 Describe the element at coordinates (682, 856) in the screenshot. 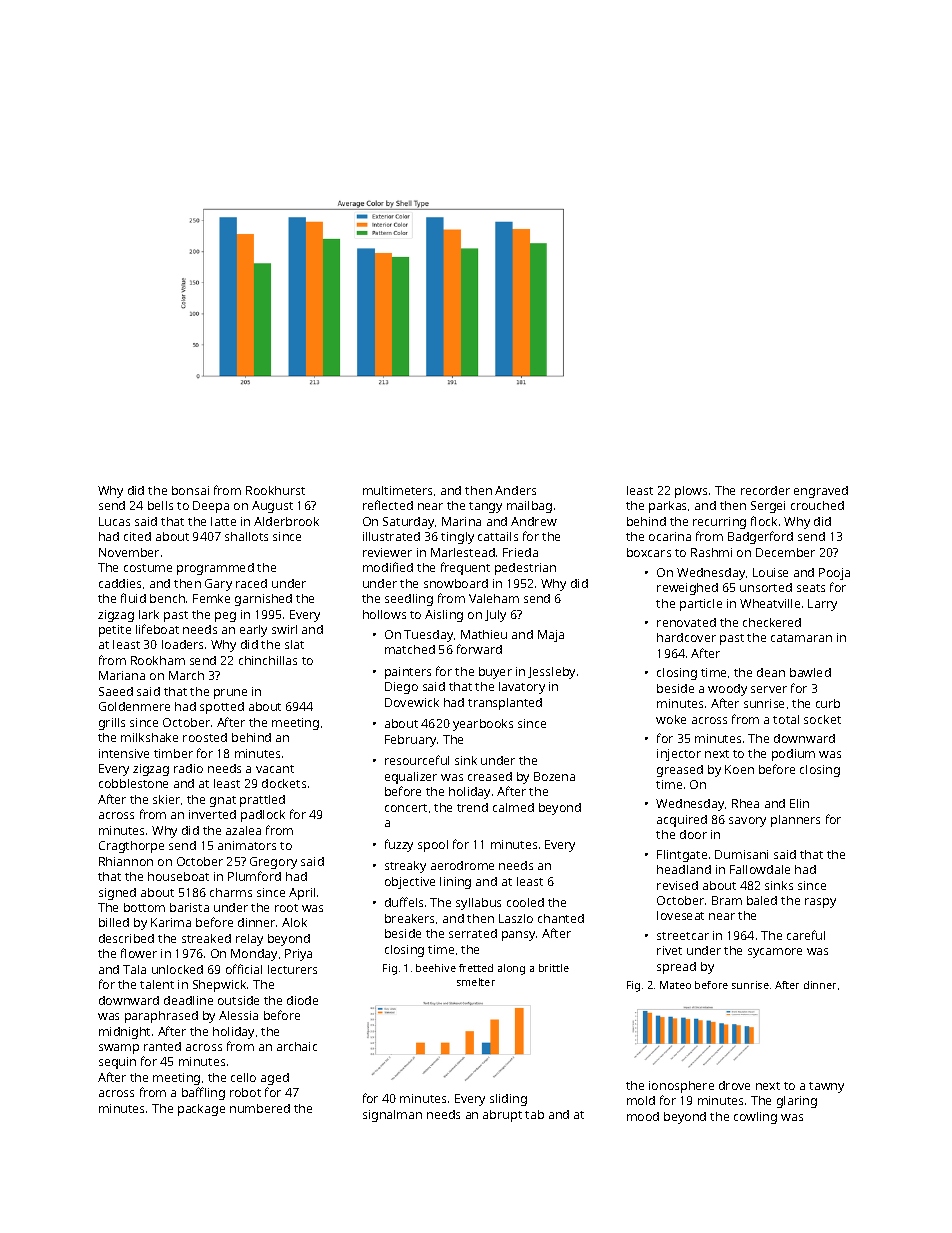

I see `Flintgate` at that location.
